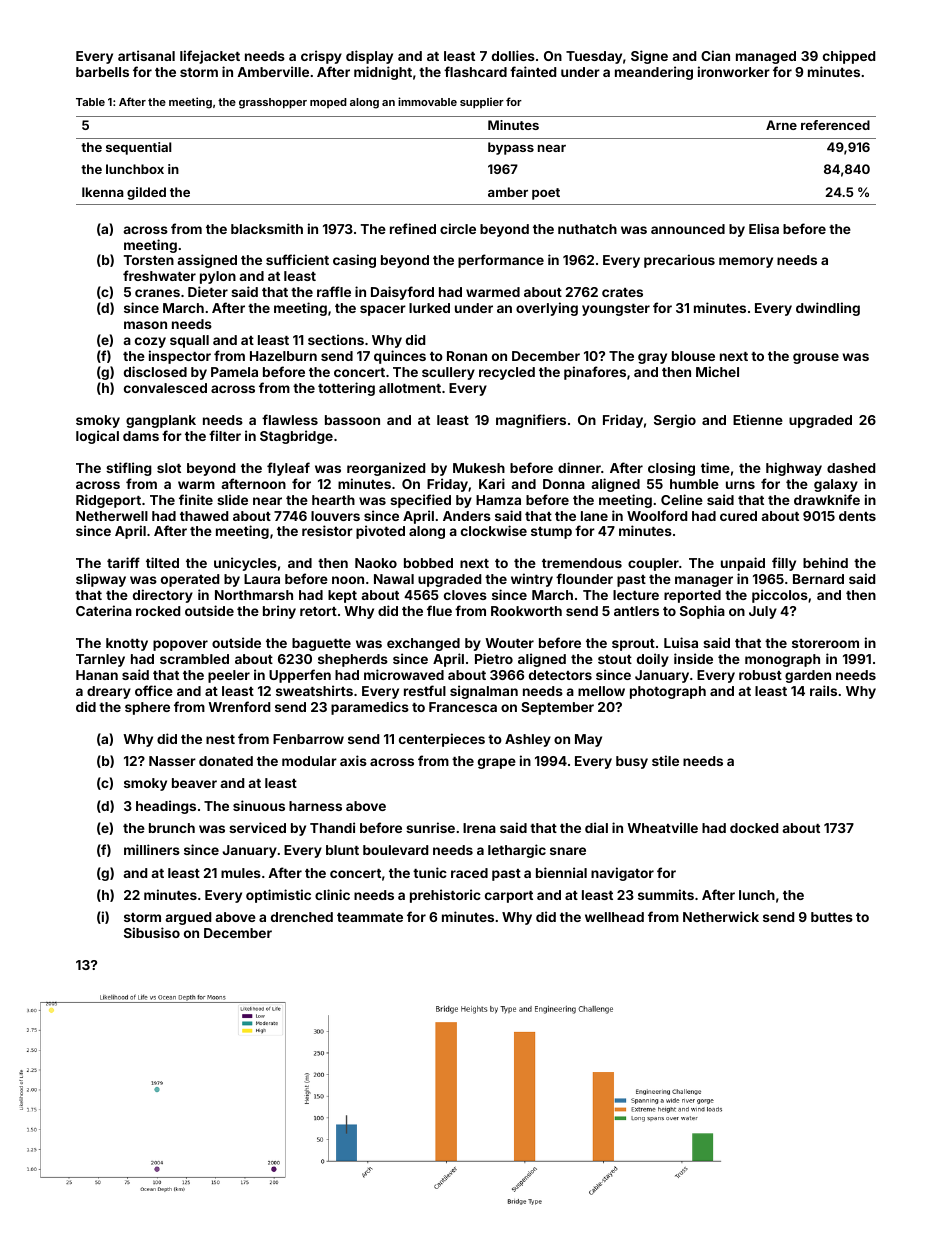  Describe the element at coordinates (321, 644) in the screenshot. I see `baguette` at that location.
